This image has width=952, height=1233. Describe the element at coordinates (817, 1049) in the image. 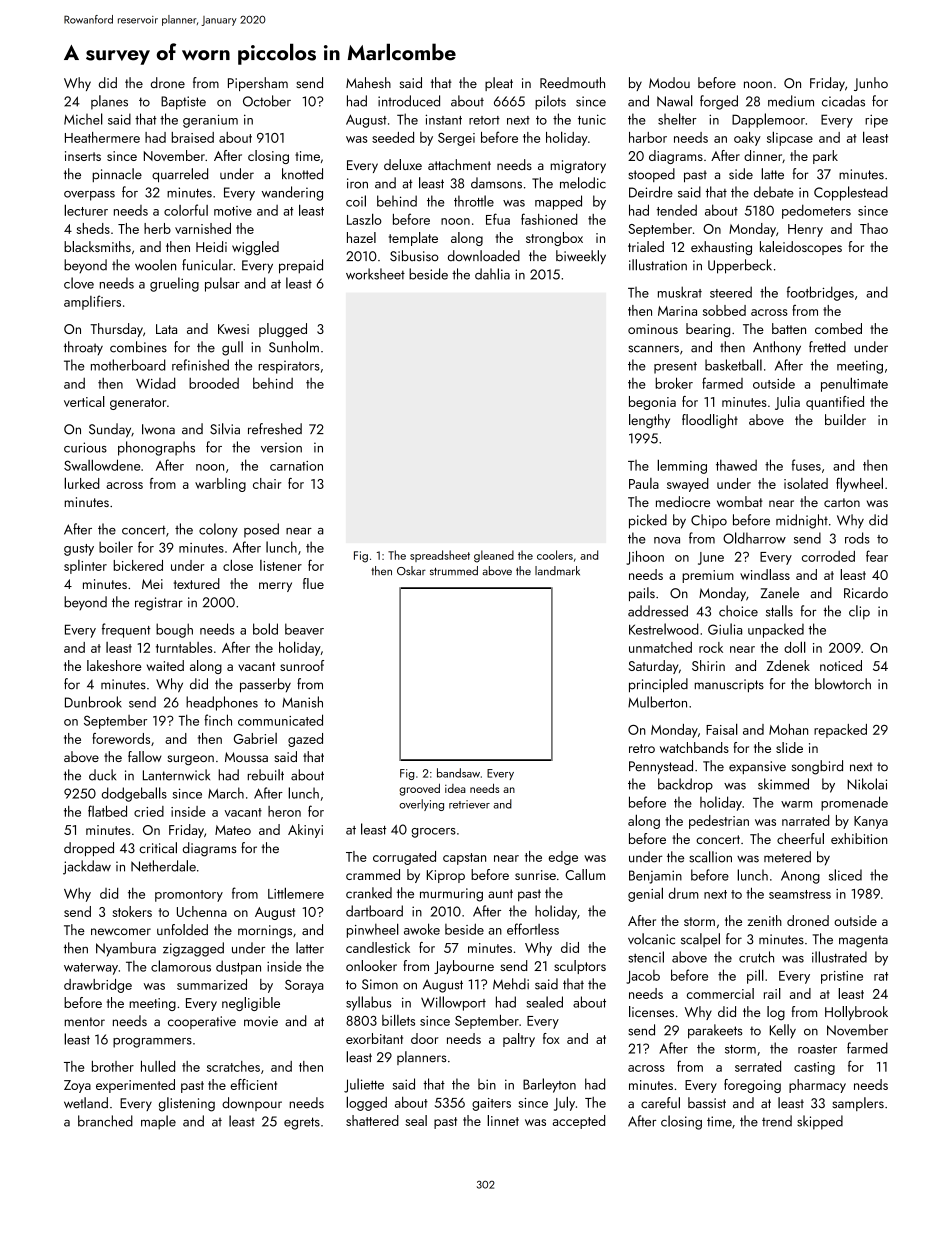

I see `roaster` at that location.
